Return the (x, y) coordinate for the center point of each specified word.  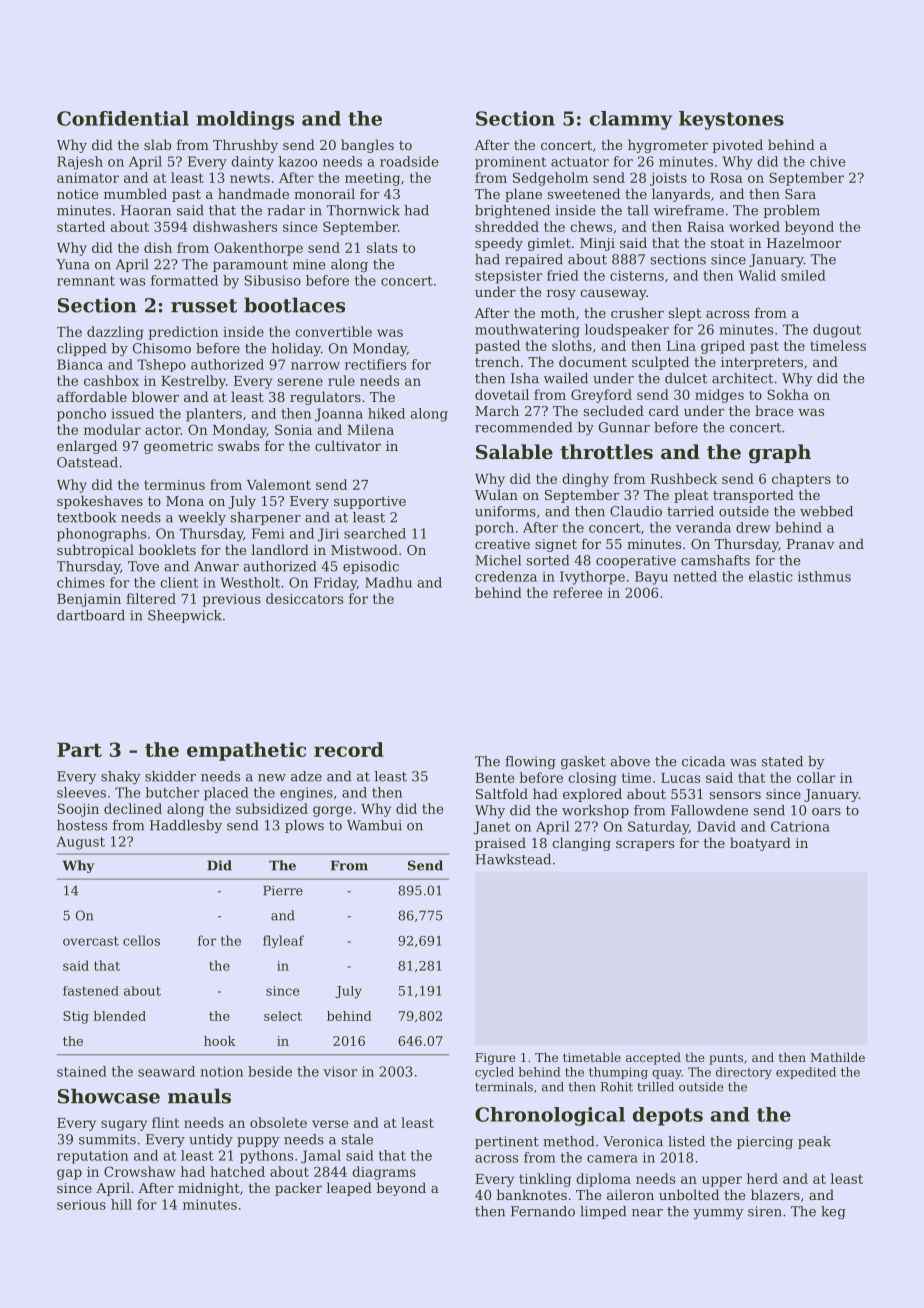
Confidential (123, 118)
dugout (837, 331)
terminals (504, 1087)
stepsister (508, 277)
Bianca (80, 364)
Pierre (283, 890)
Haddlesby (186, 826)
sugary (124, 1125)
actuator (580, 162)
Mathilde (837, 1057)
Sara (800, 194)
